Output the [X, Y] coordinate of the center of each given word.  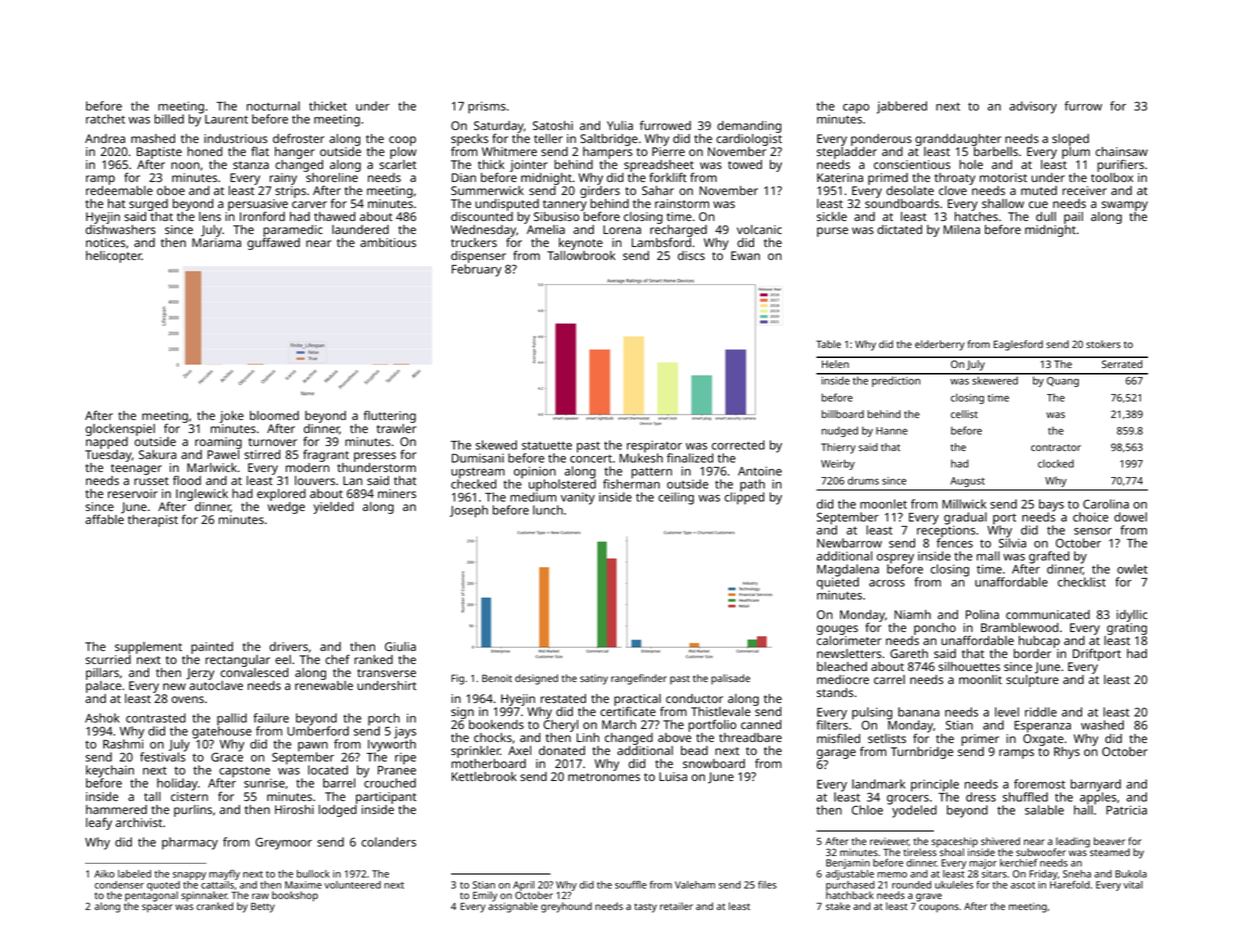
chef [337, 659]
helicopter [114, 257]
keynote [581, 244]
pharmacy [190, 843]
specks [470, 140]
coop [402, 141]
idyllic [1132, 616]
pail [1073, 218]
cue [1038, 204]
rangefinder [639, 679]
